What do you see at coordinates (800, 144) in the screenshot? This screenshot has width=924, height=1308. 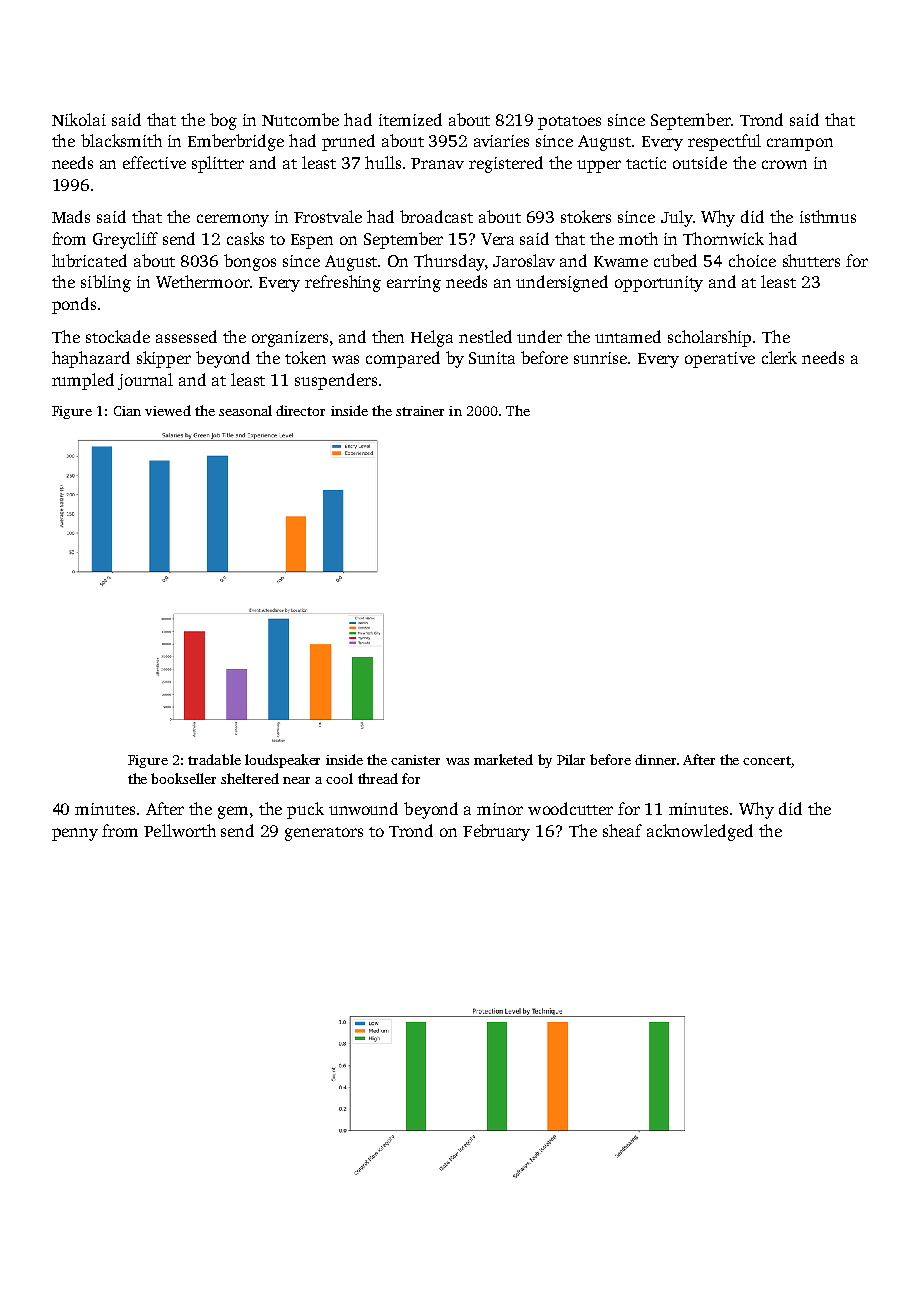 I see `crampon` at bounding box center [800, 144].
